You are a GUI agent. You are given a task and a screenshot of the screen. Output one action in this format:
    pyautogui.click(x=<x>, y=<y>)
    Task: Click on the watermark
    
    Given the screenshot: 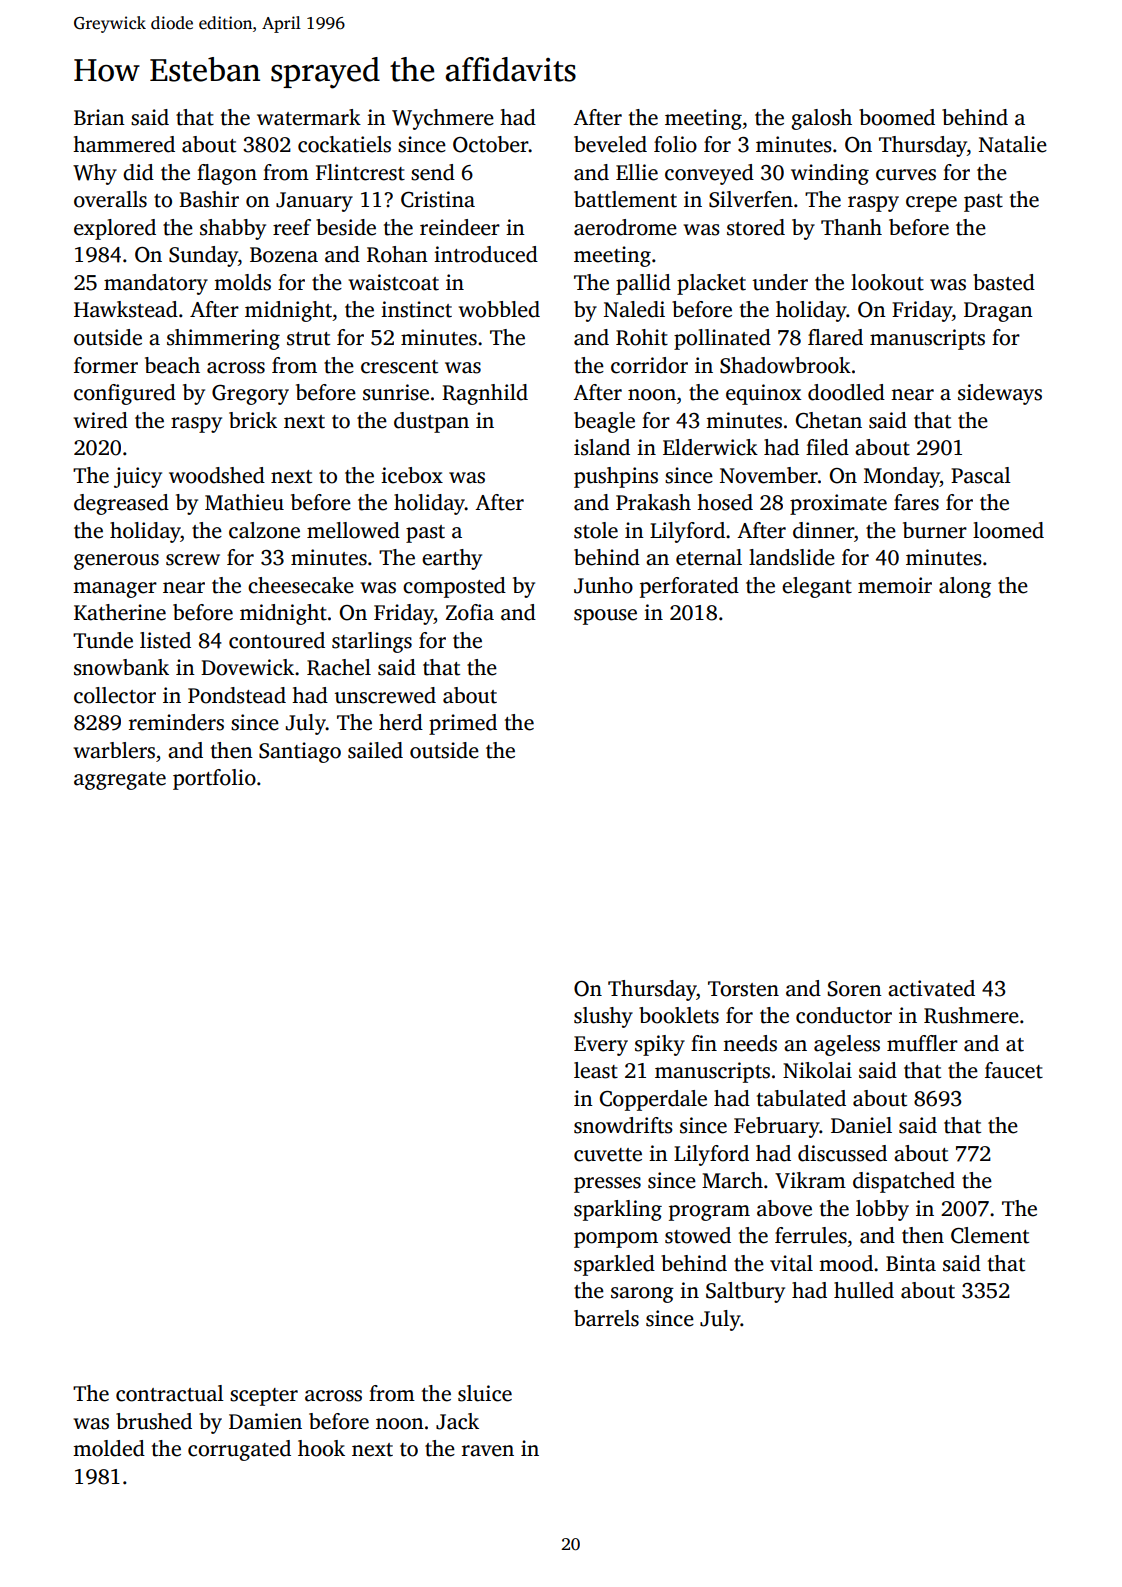 What is the action you would take?
    pyautogui.click(x=309, y=117)
